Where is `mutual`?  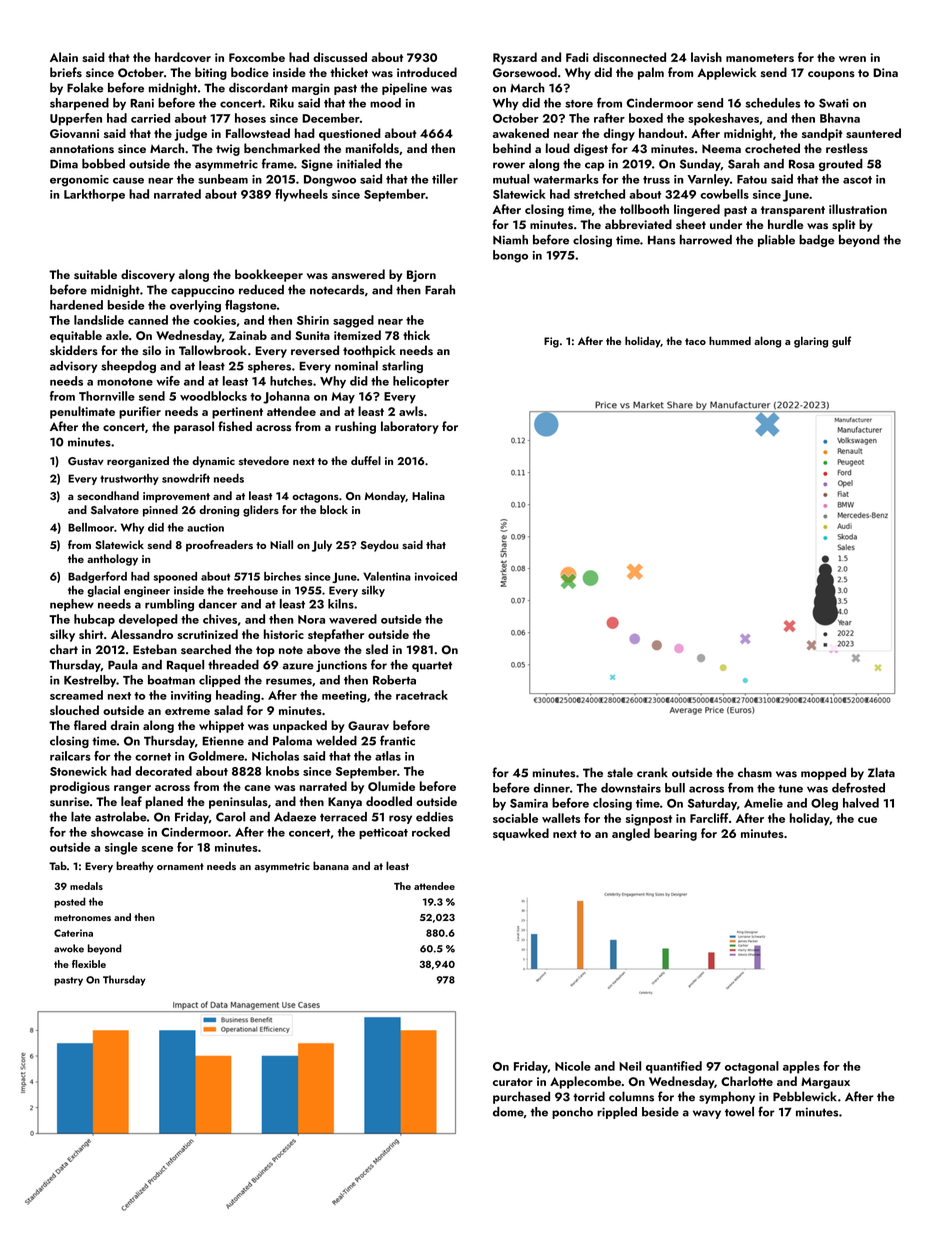 mutual is located at coordinates (511, 179).
